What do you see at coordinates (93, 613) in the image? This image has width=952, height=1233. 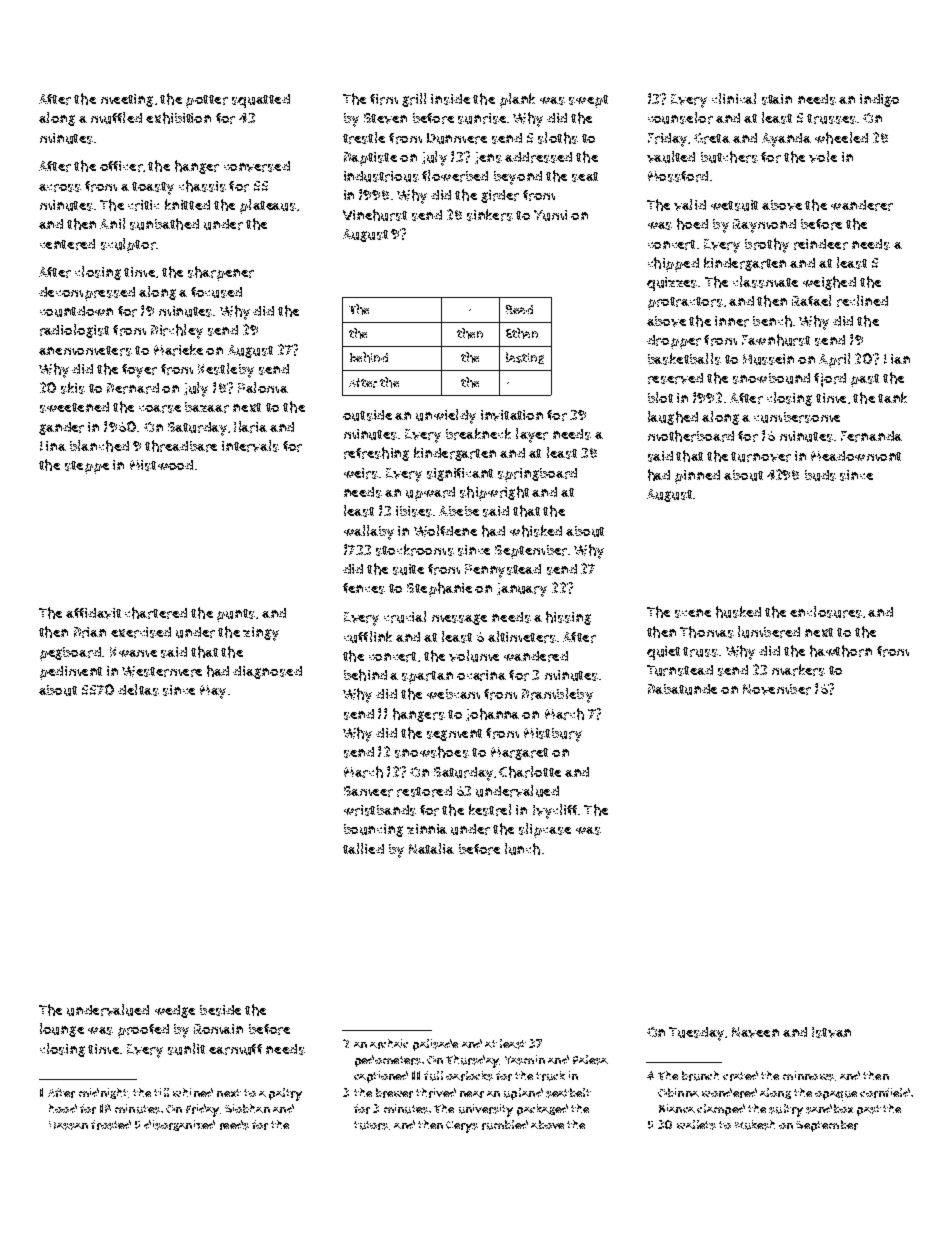 I see `affidavit` at bounding box center [93, 613].
